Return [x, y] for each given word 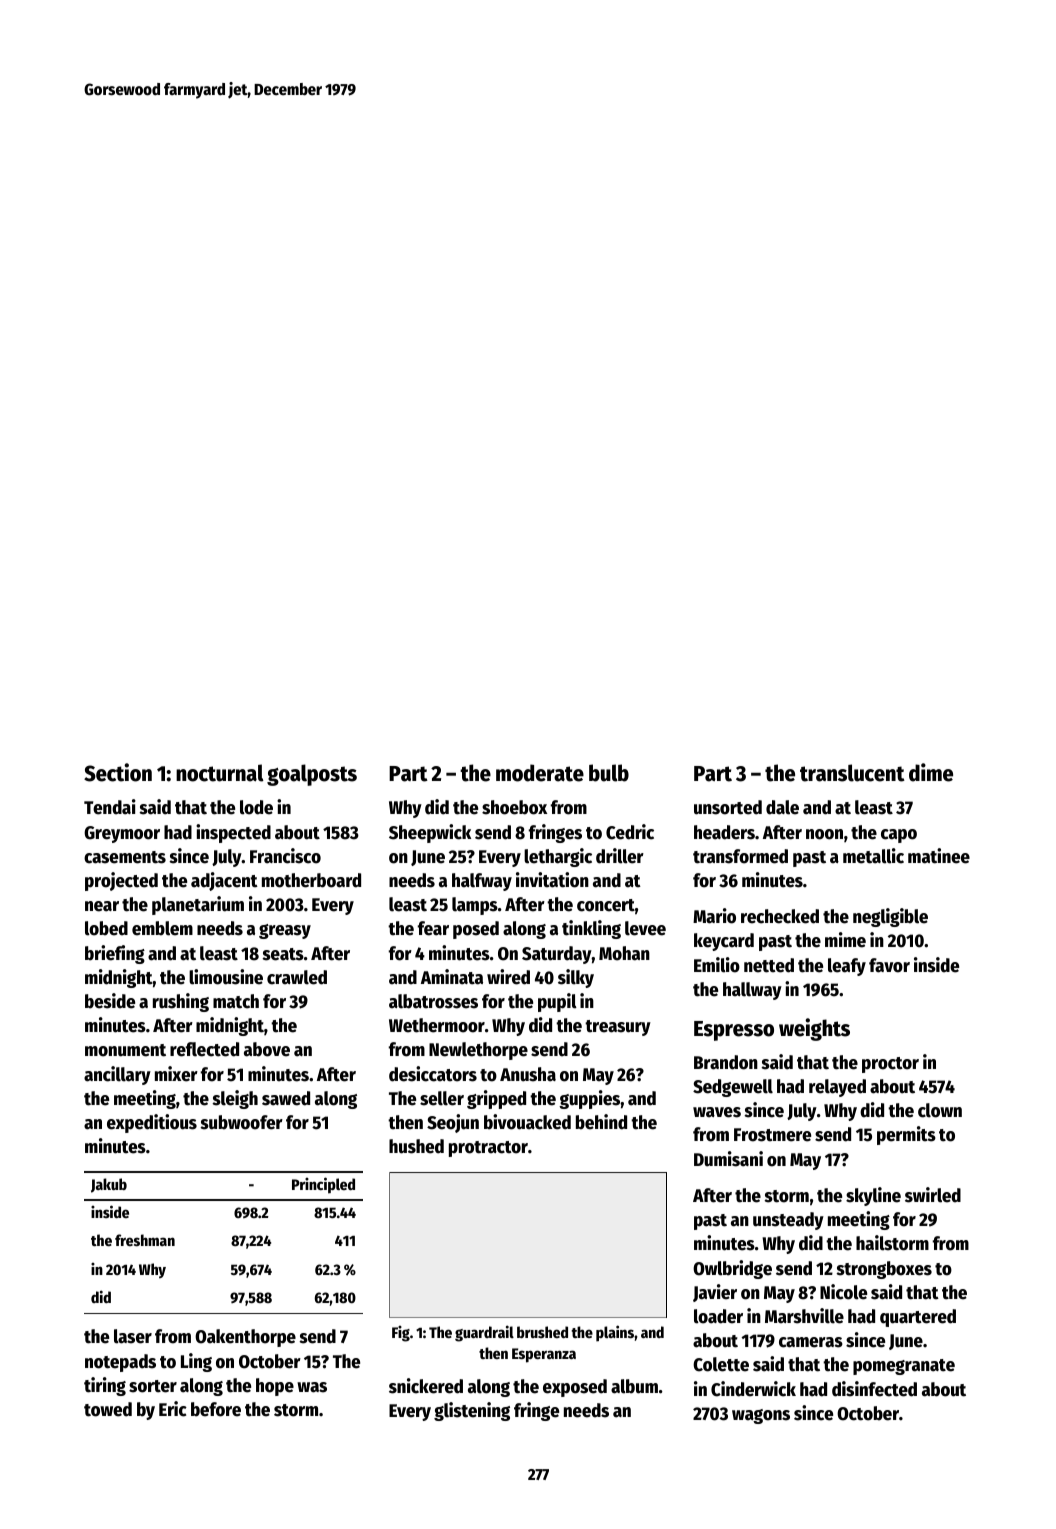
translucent [852, 773]
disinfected [874, 1389]
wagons [761, 1416]
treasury [618, 1028]
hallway [752, 991]
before [216, 1409]
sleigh [235, 1099]
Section [118, 772]
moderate [540, 773]
